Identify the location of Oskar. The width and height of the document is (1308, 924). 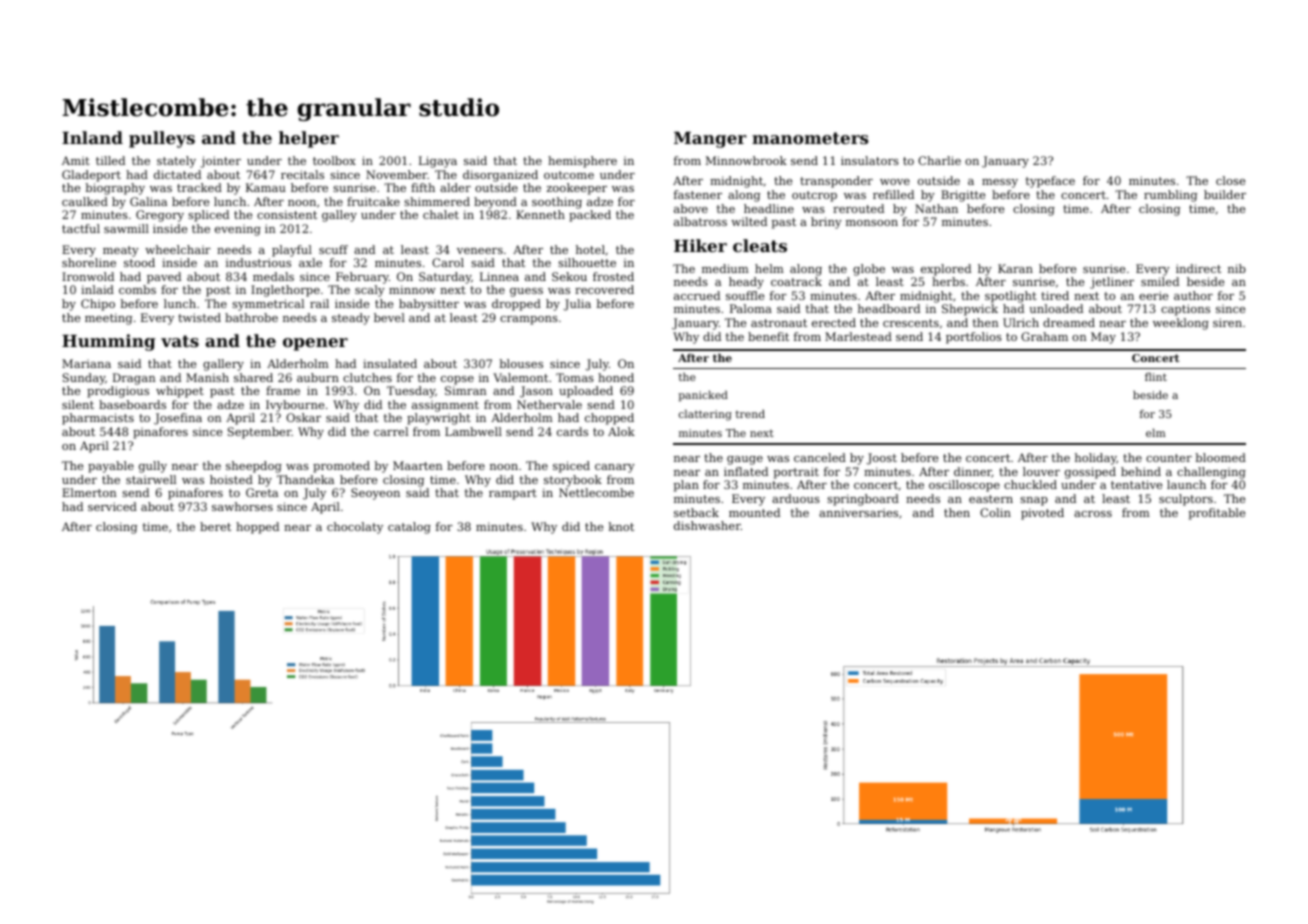
(303, 417).
